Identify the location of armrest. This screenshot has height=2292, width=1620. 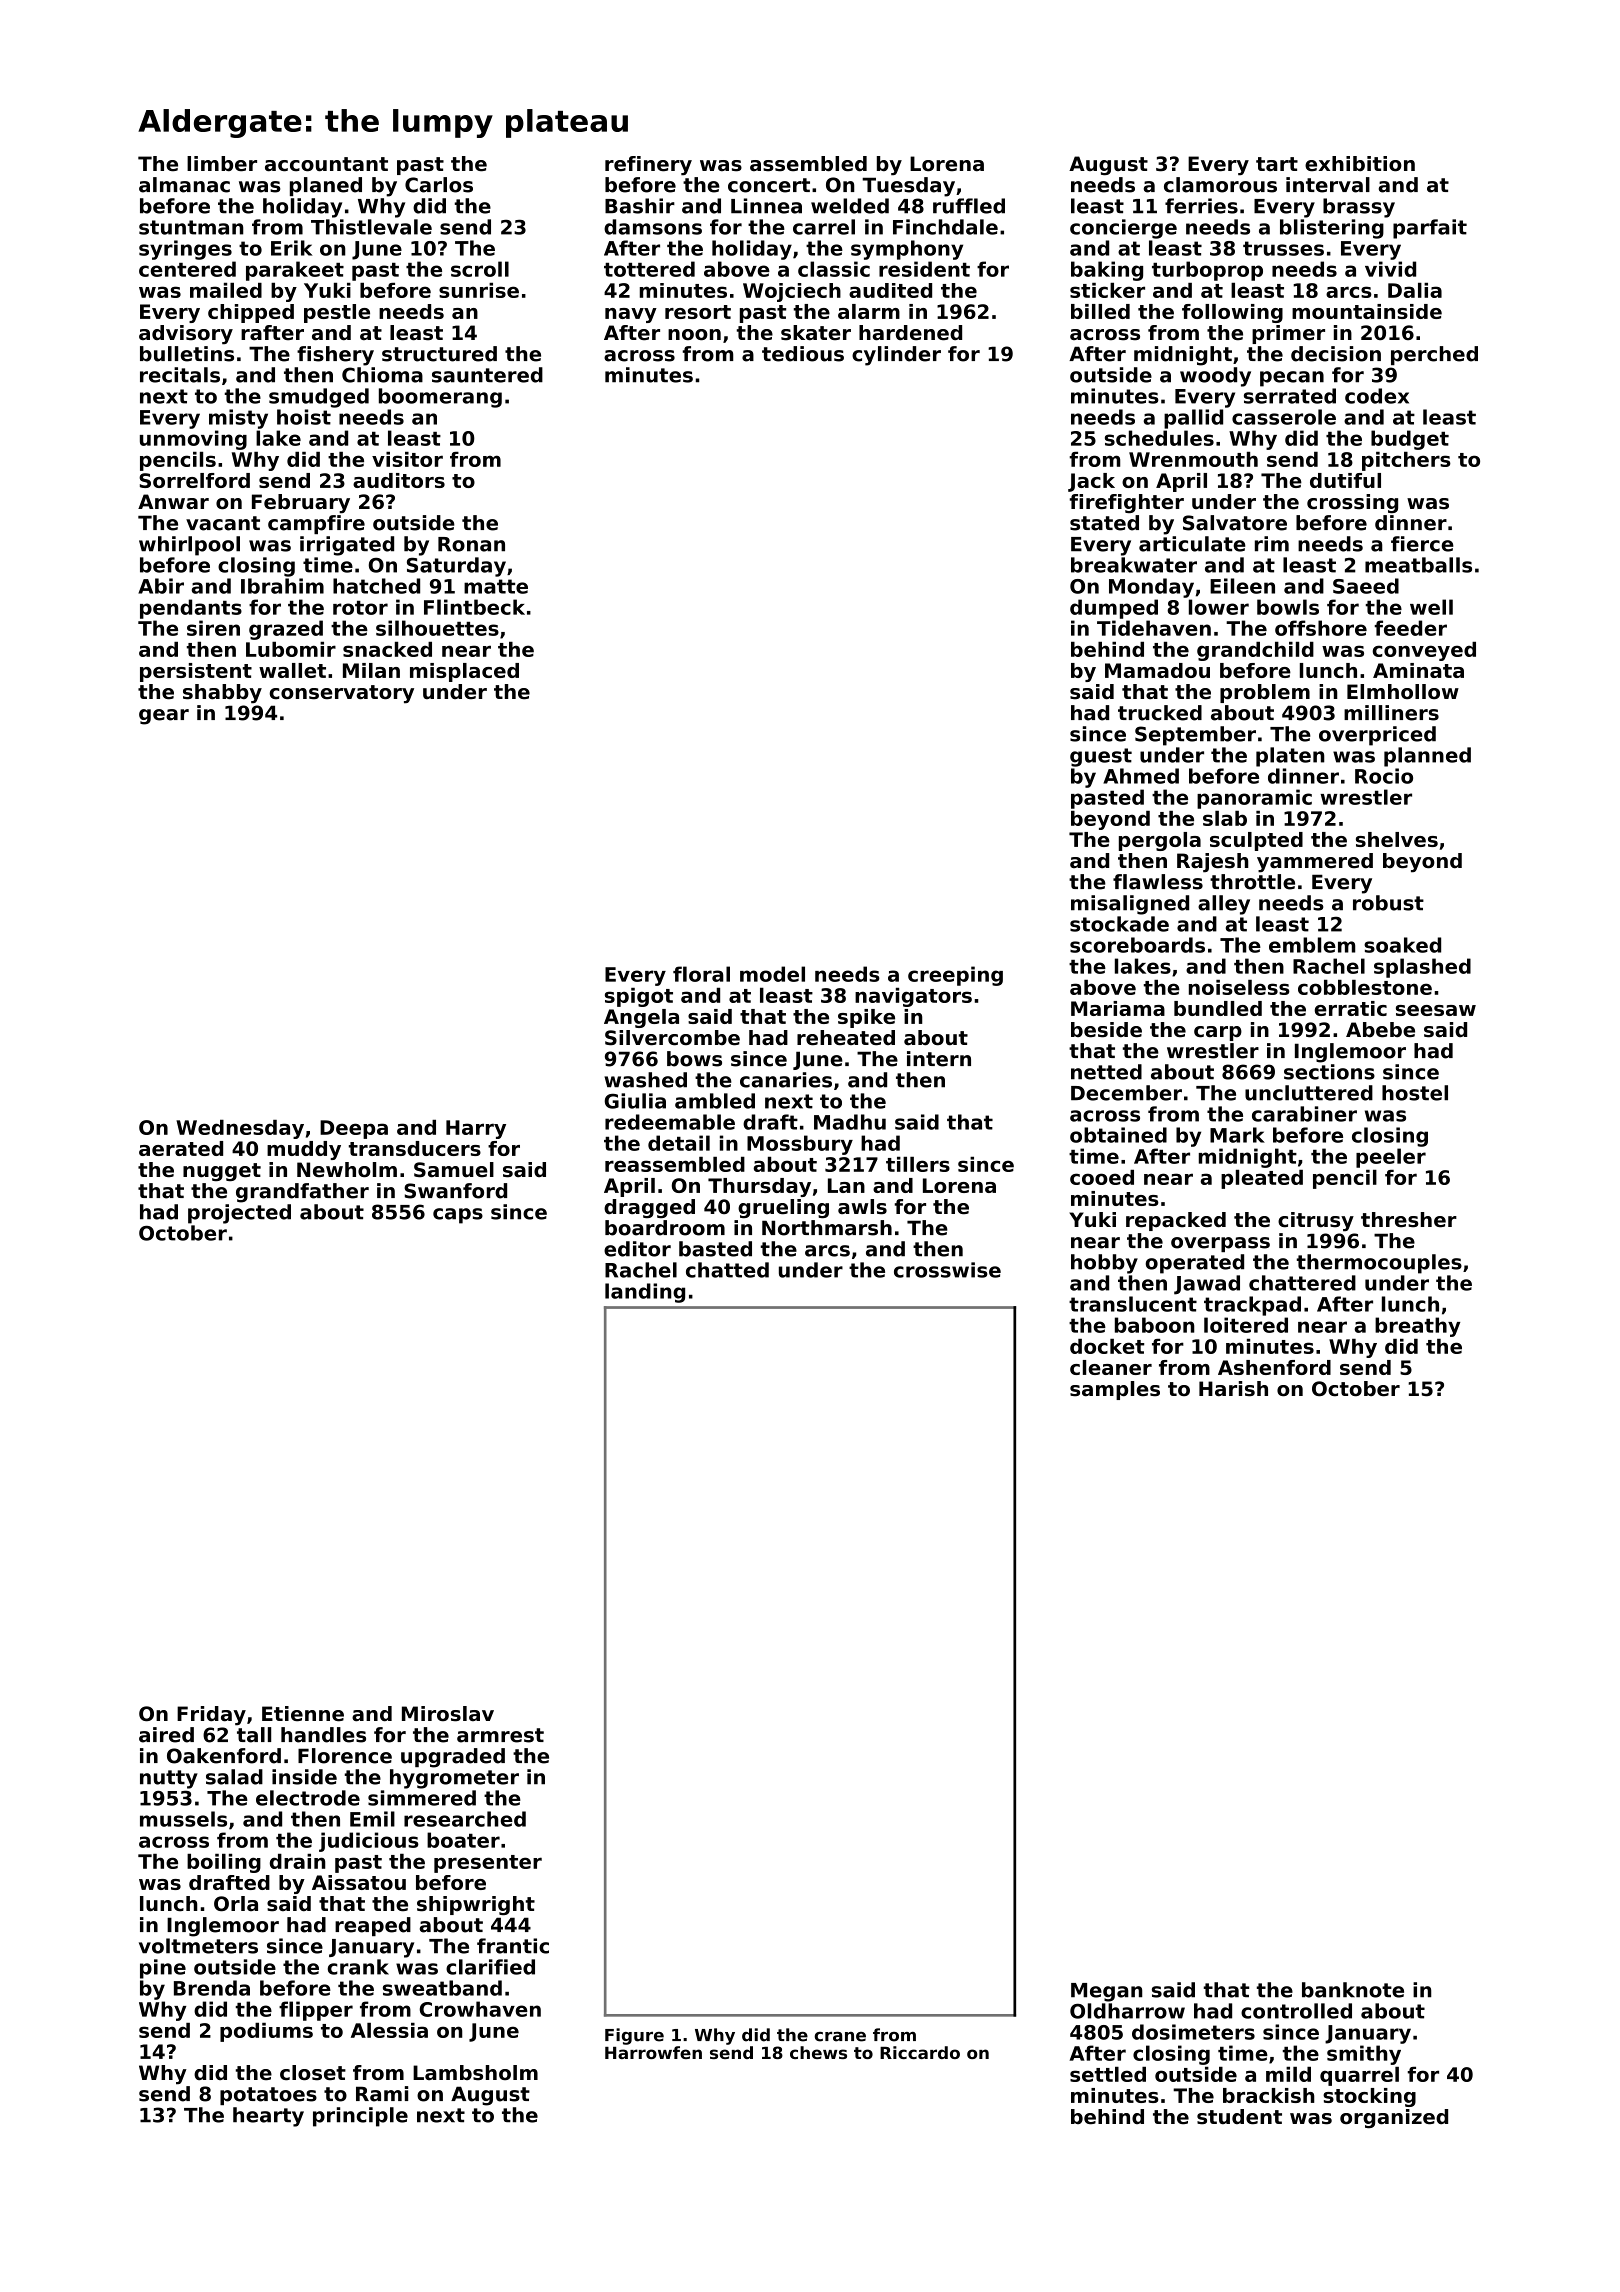
(500, 1735).
